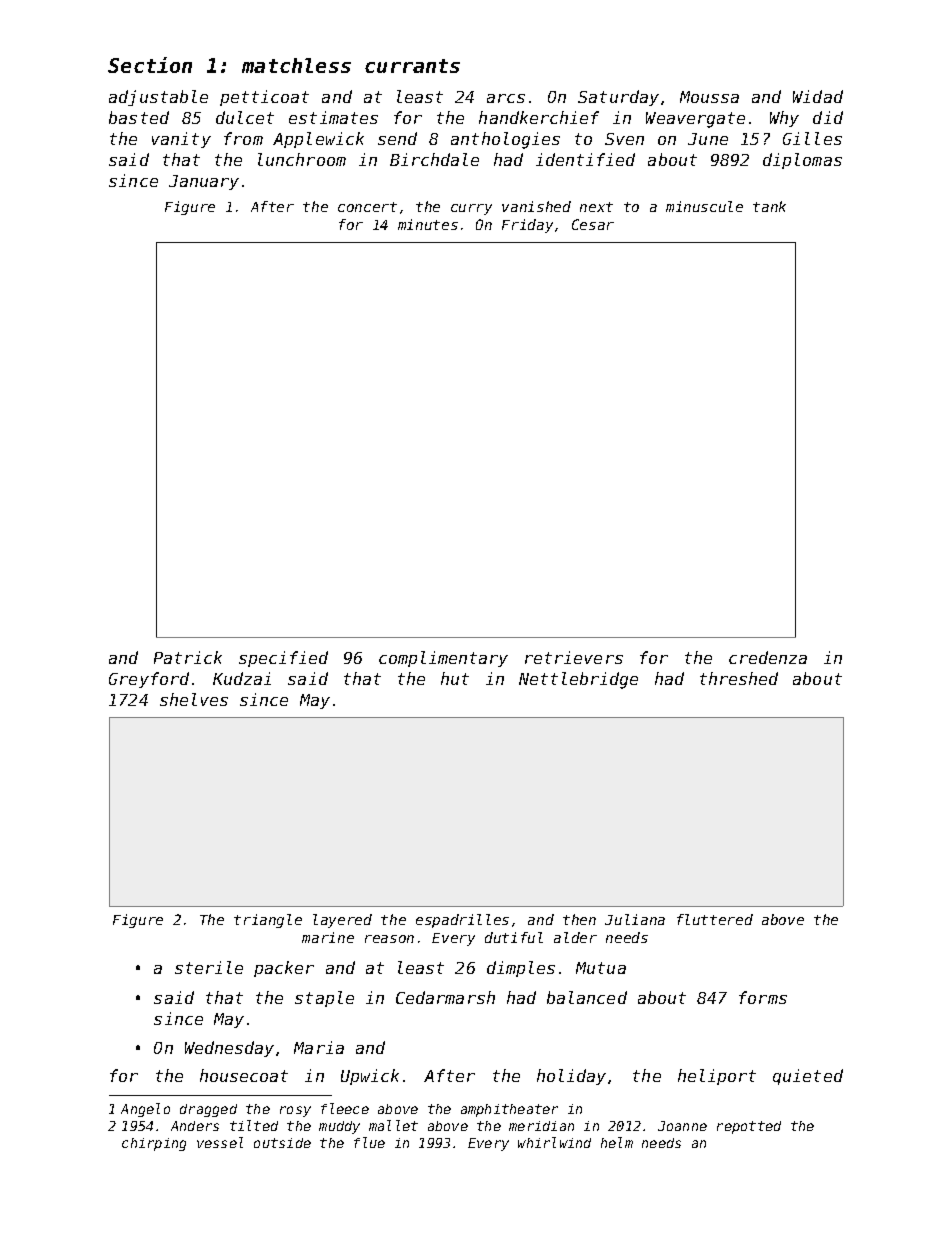 Image resolution: width=952 pixels, height=1233 pixels. What do you see at coordinates (818, 96) in the page?
I see `Widad` at bounding box center [818, 96].
